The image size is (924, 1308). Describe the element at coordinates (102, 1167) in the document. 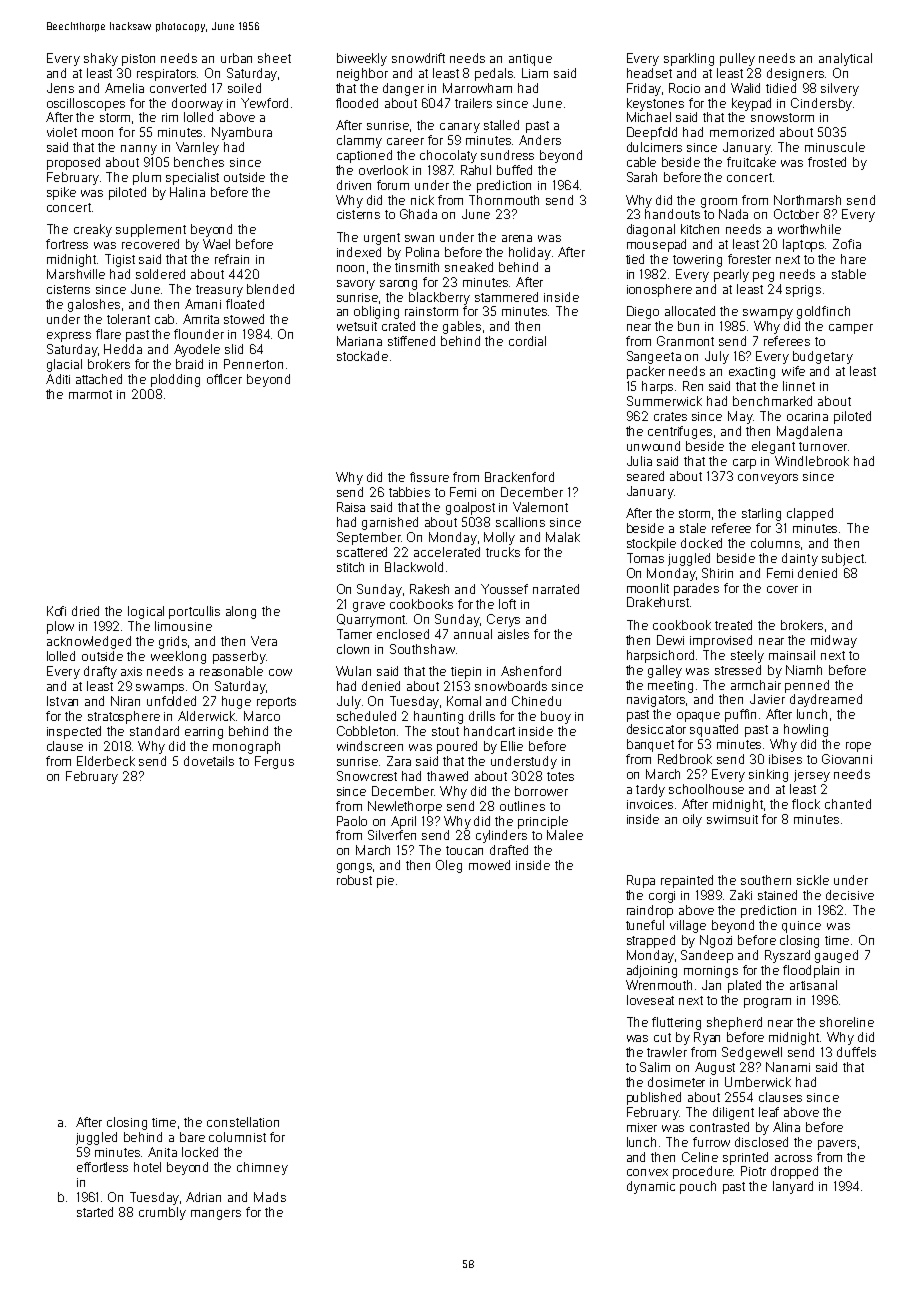

I see `effortless` at that location.
